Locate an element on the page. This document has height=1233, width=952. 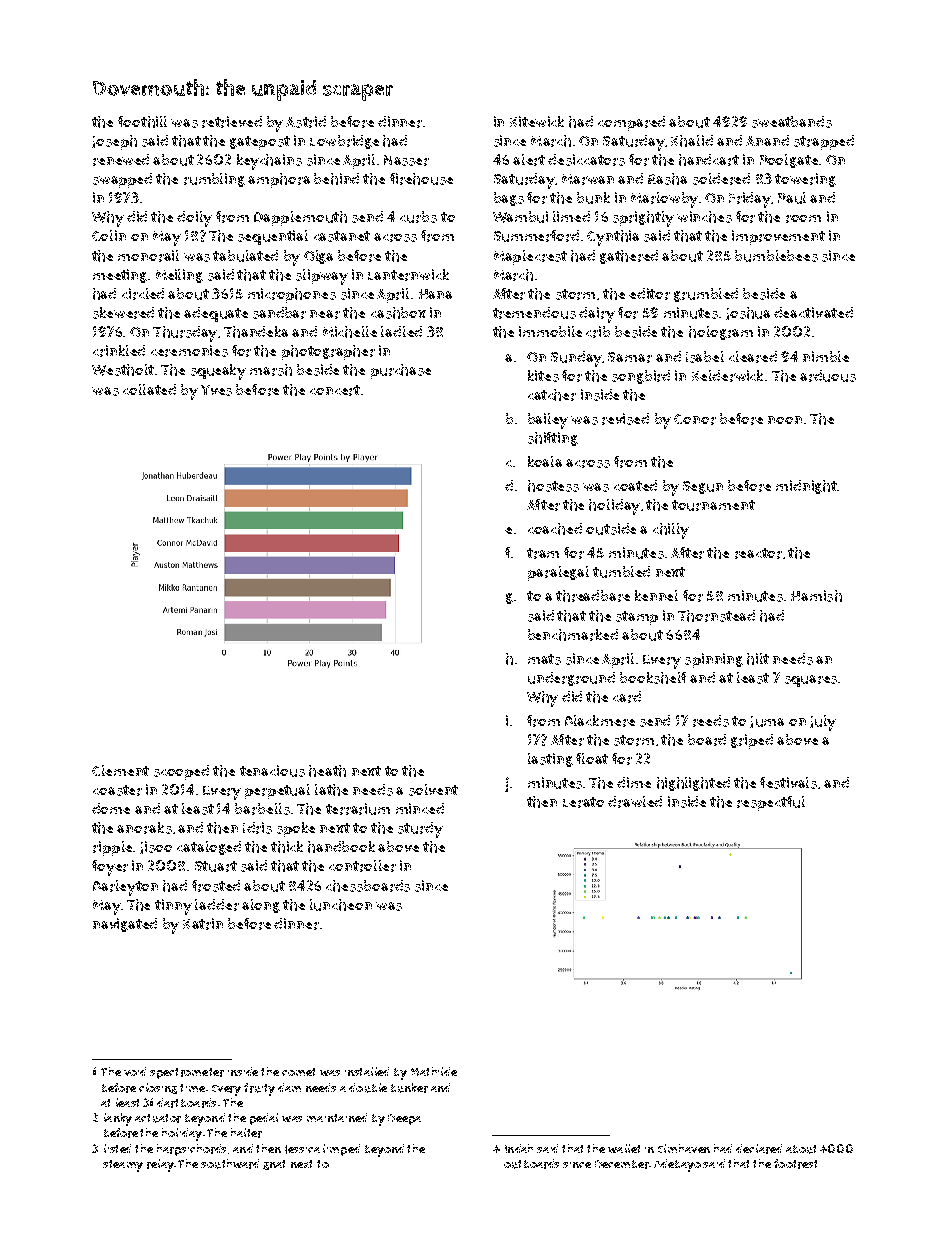
relay is located at coordinates (160, 1165).
